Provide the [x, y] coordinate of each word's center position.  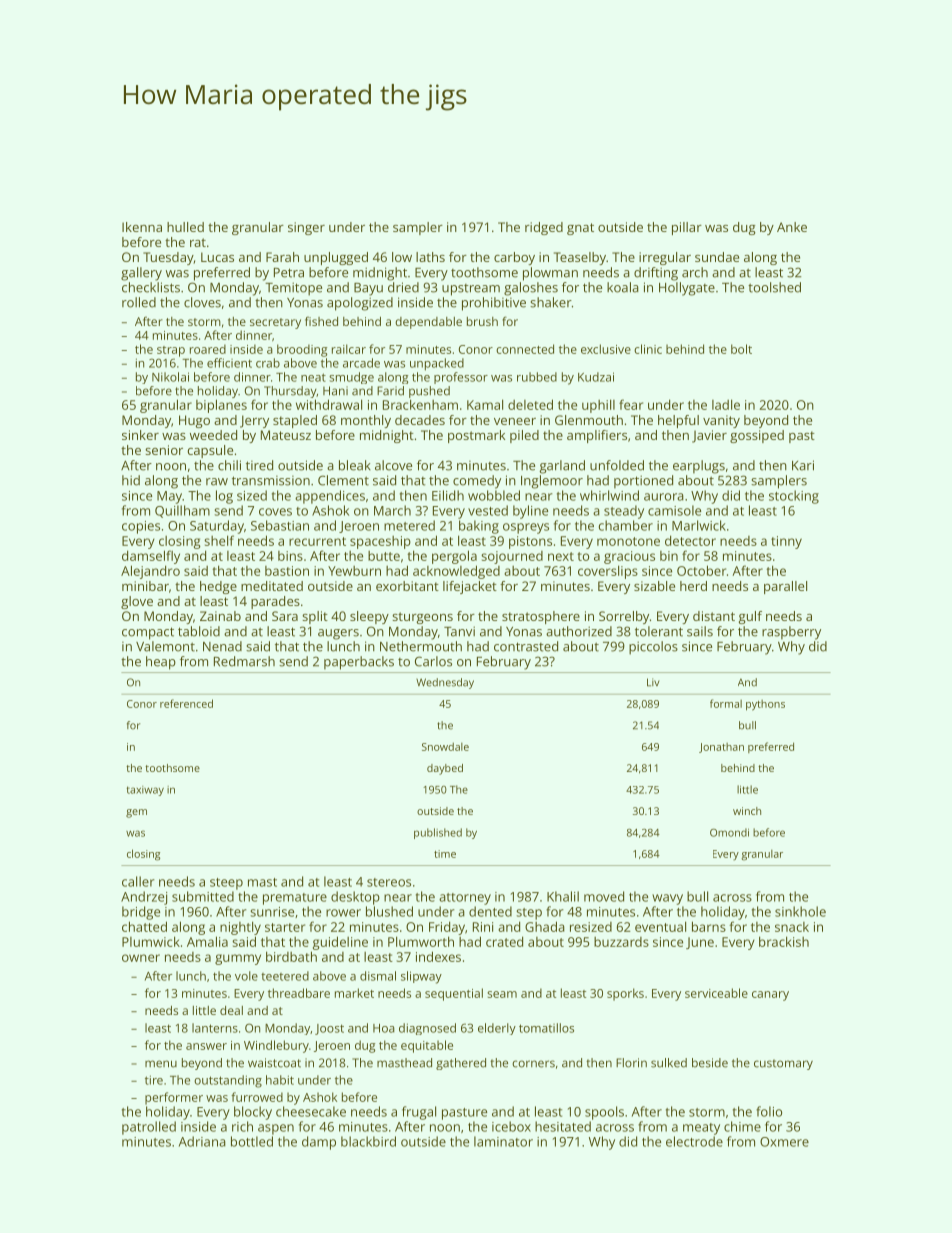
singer [306, 228]
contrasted [526, 646]
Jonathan [721, 748]
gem [136, 813]
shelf [219, 540]
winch [747, 811]
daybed [445, 769]
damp [319, 1143]
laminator [503, 1141]
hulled [185, 227]
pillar [687, 228]
